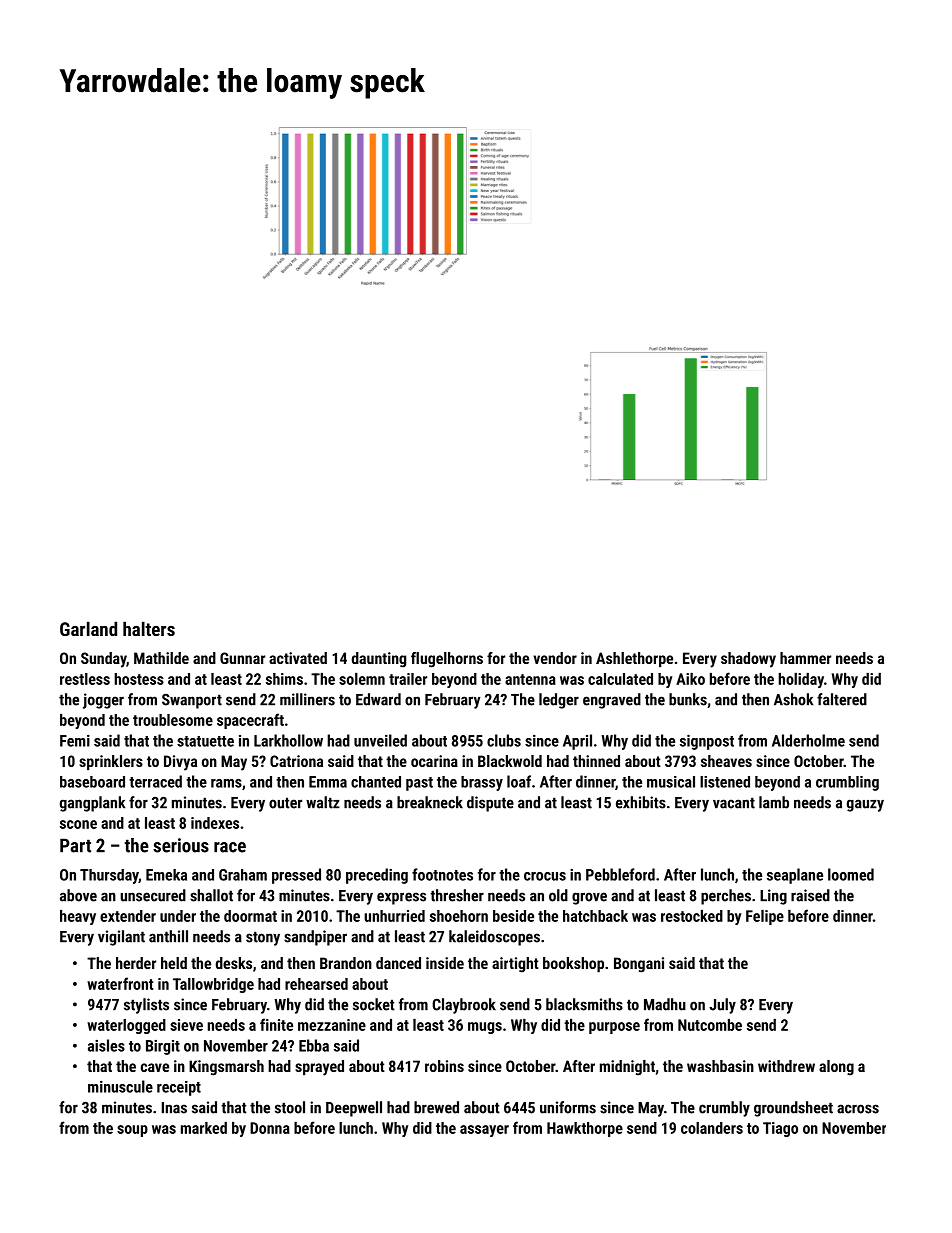 This image has height=1233, width=952. What do you see at coordinates (519, 781) in the image?
I see `loaf` at bounding box center [519, 781].
